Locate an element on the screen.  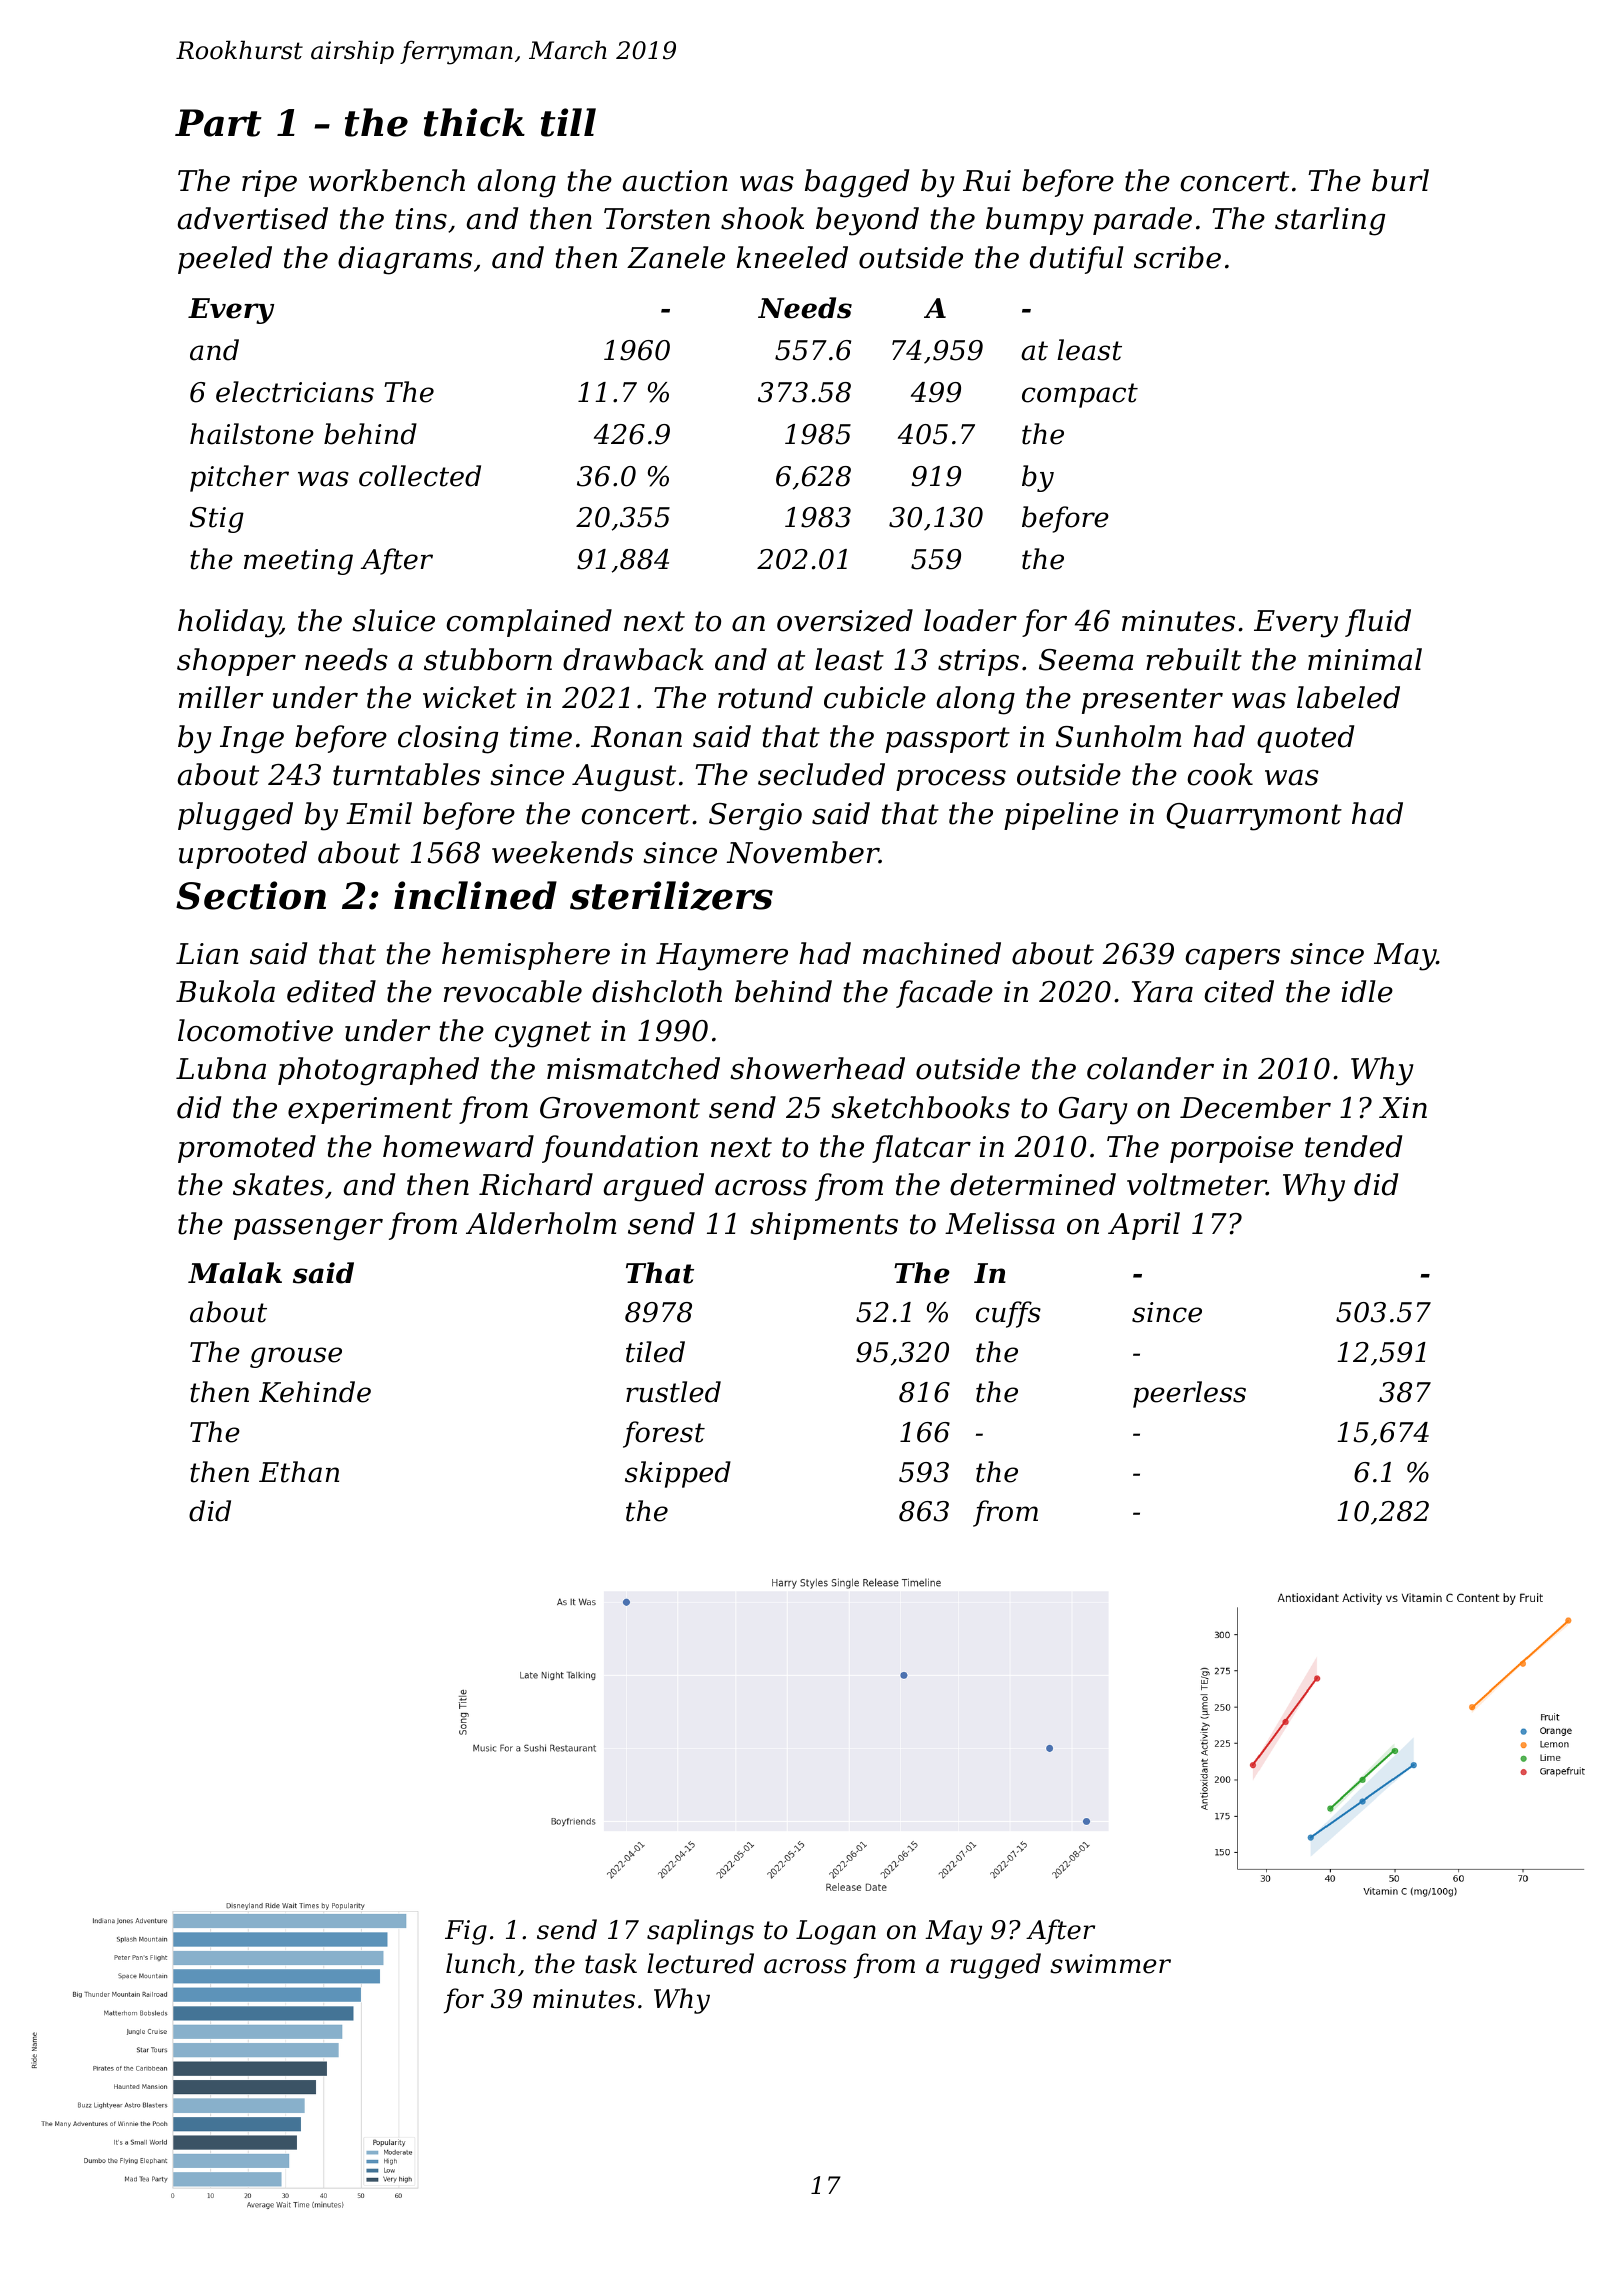
Stig is located at coordinates (217, 520).
